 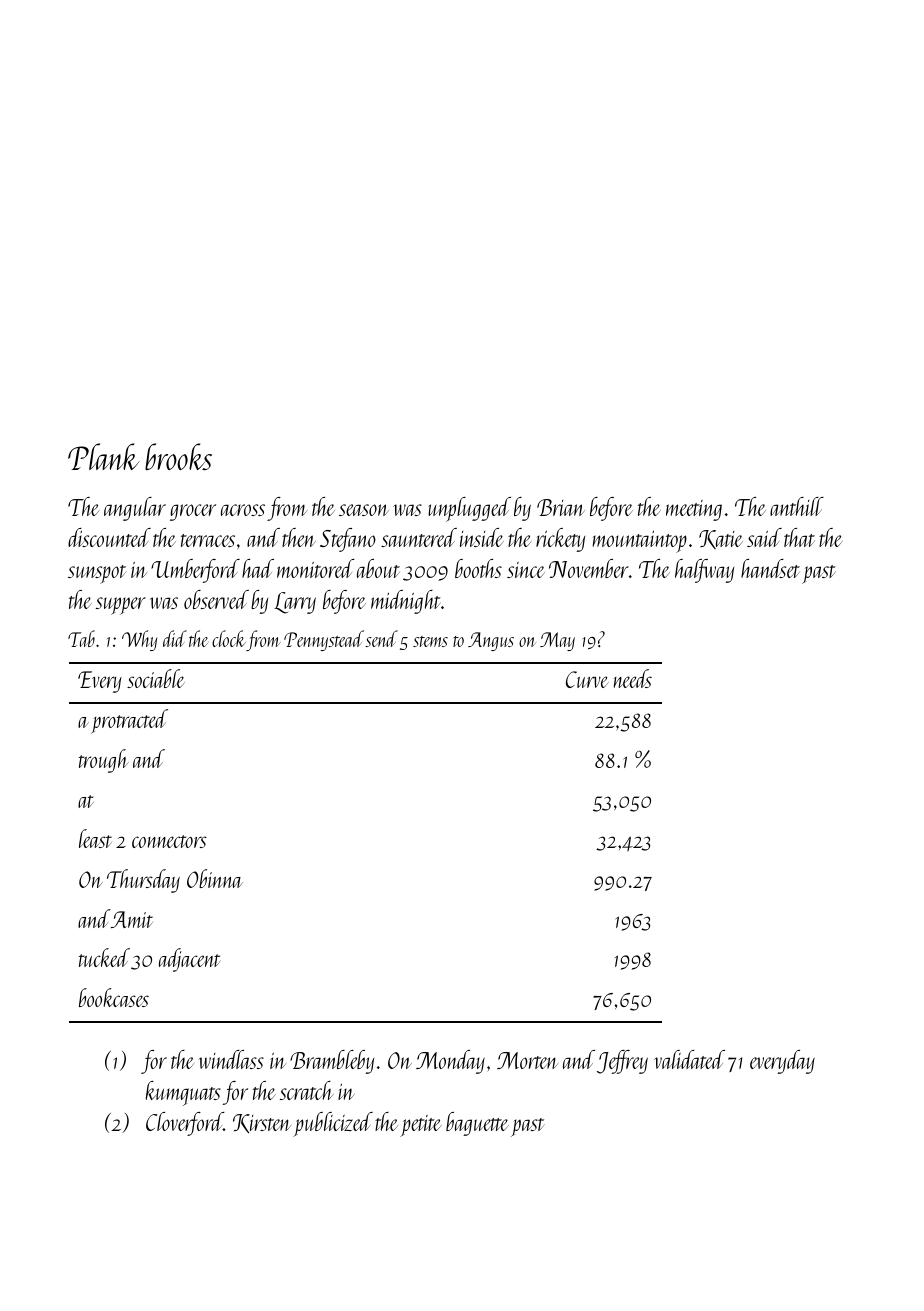 I want to click on Cloverford, so click(x=185, y=1124).
